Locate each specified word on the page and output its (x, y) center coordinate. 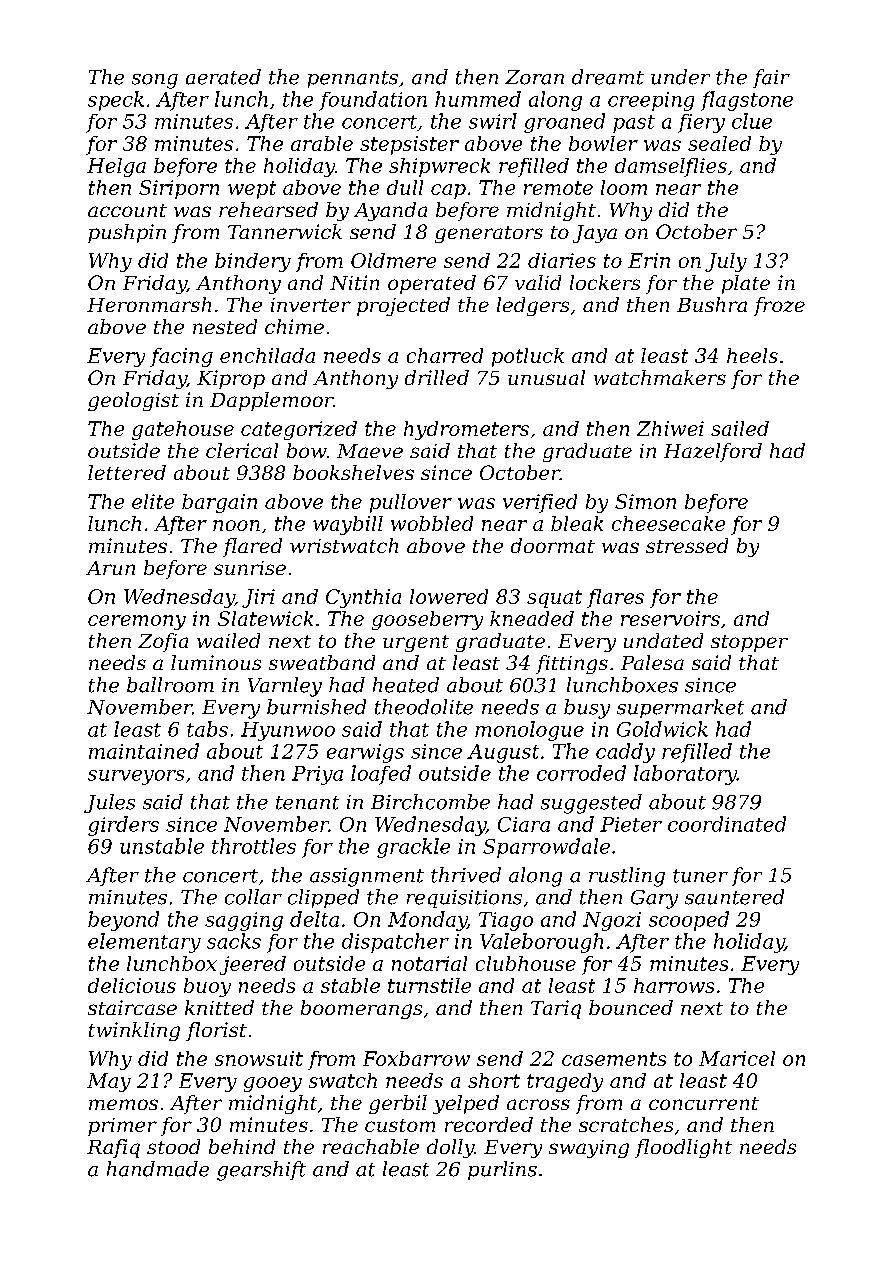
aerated (223, 77)
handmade (158, 1169)
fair (771, 78)
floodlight (683, 1148)
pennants (353, 79)
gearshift (261, 1171)
